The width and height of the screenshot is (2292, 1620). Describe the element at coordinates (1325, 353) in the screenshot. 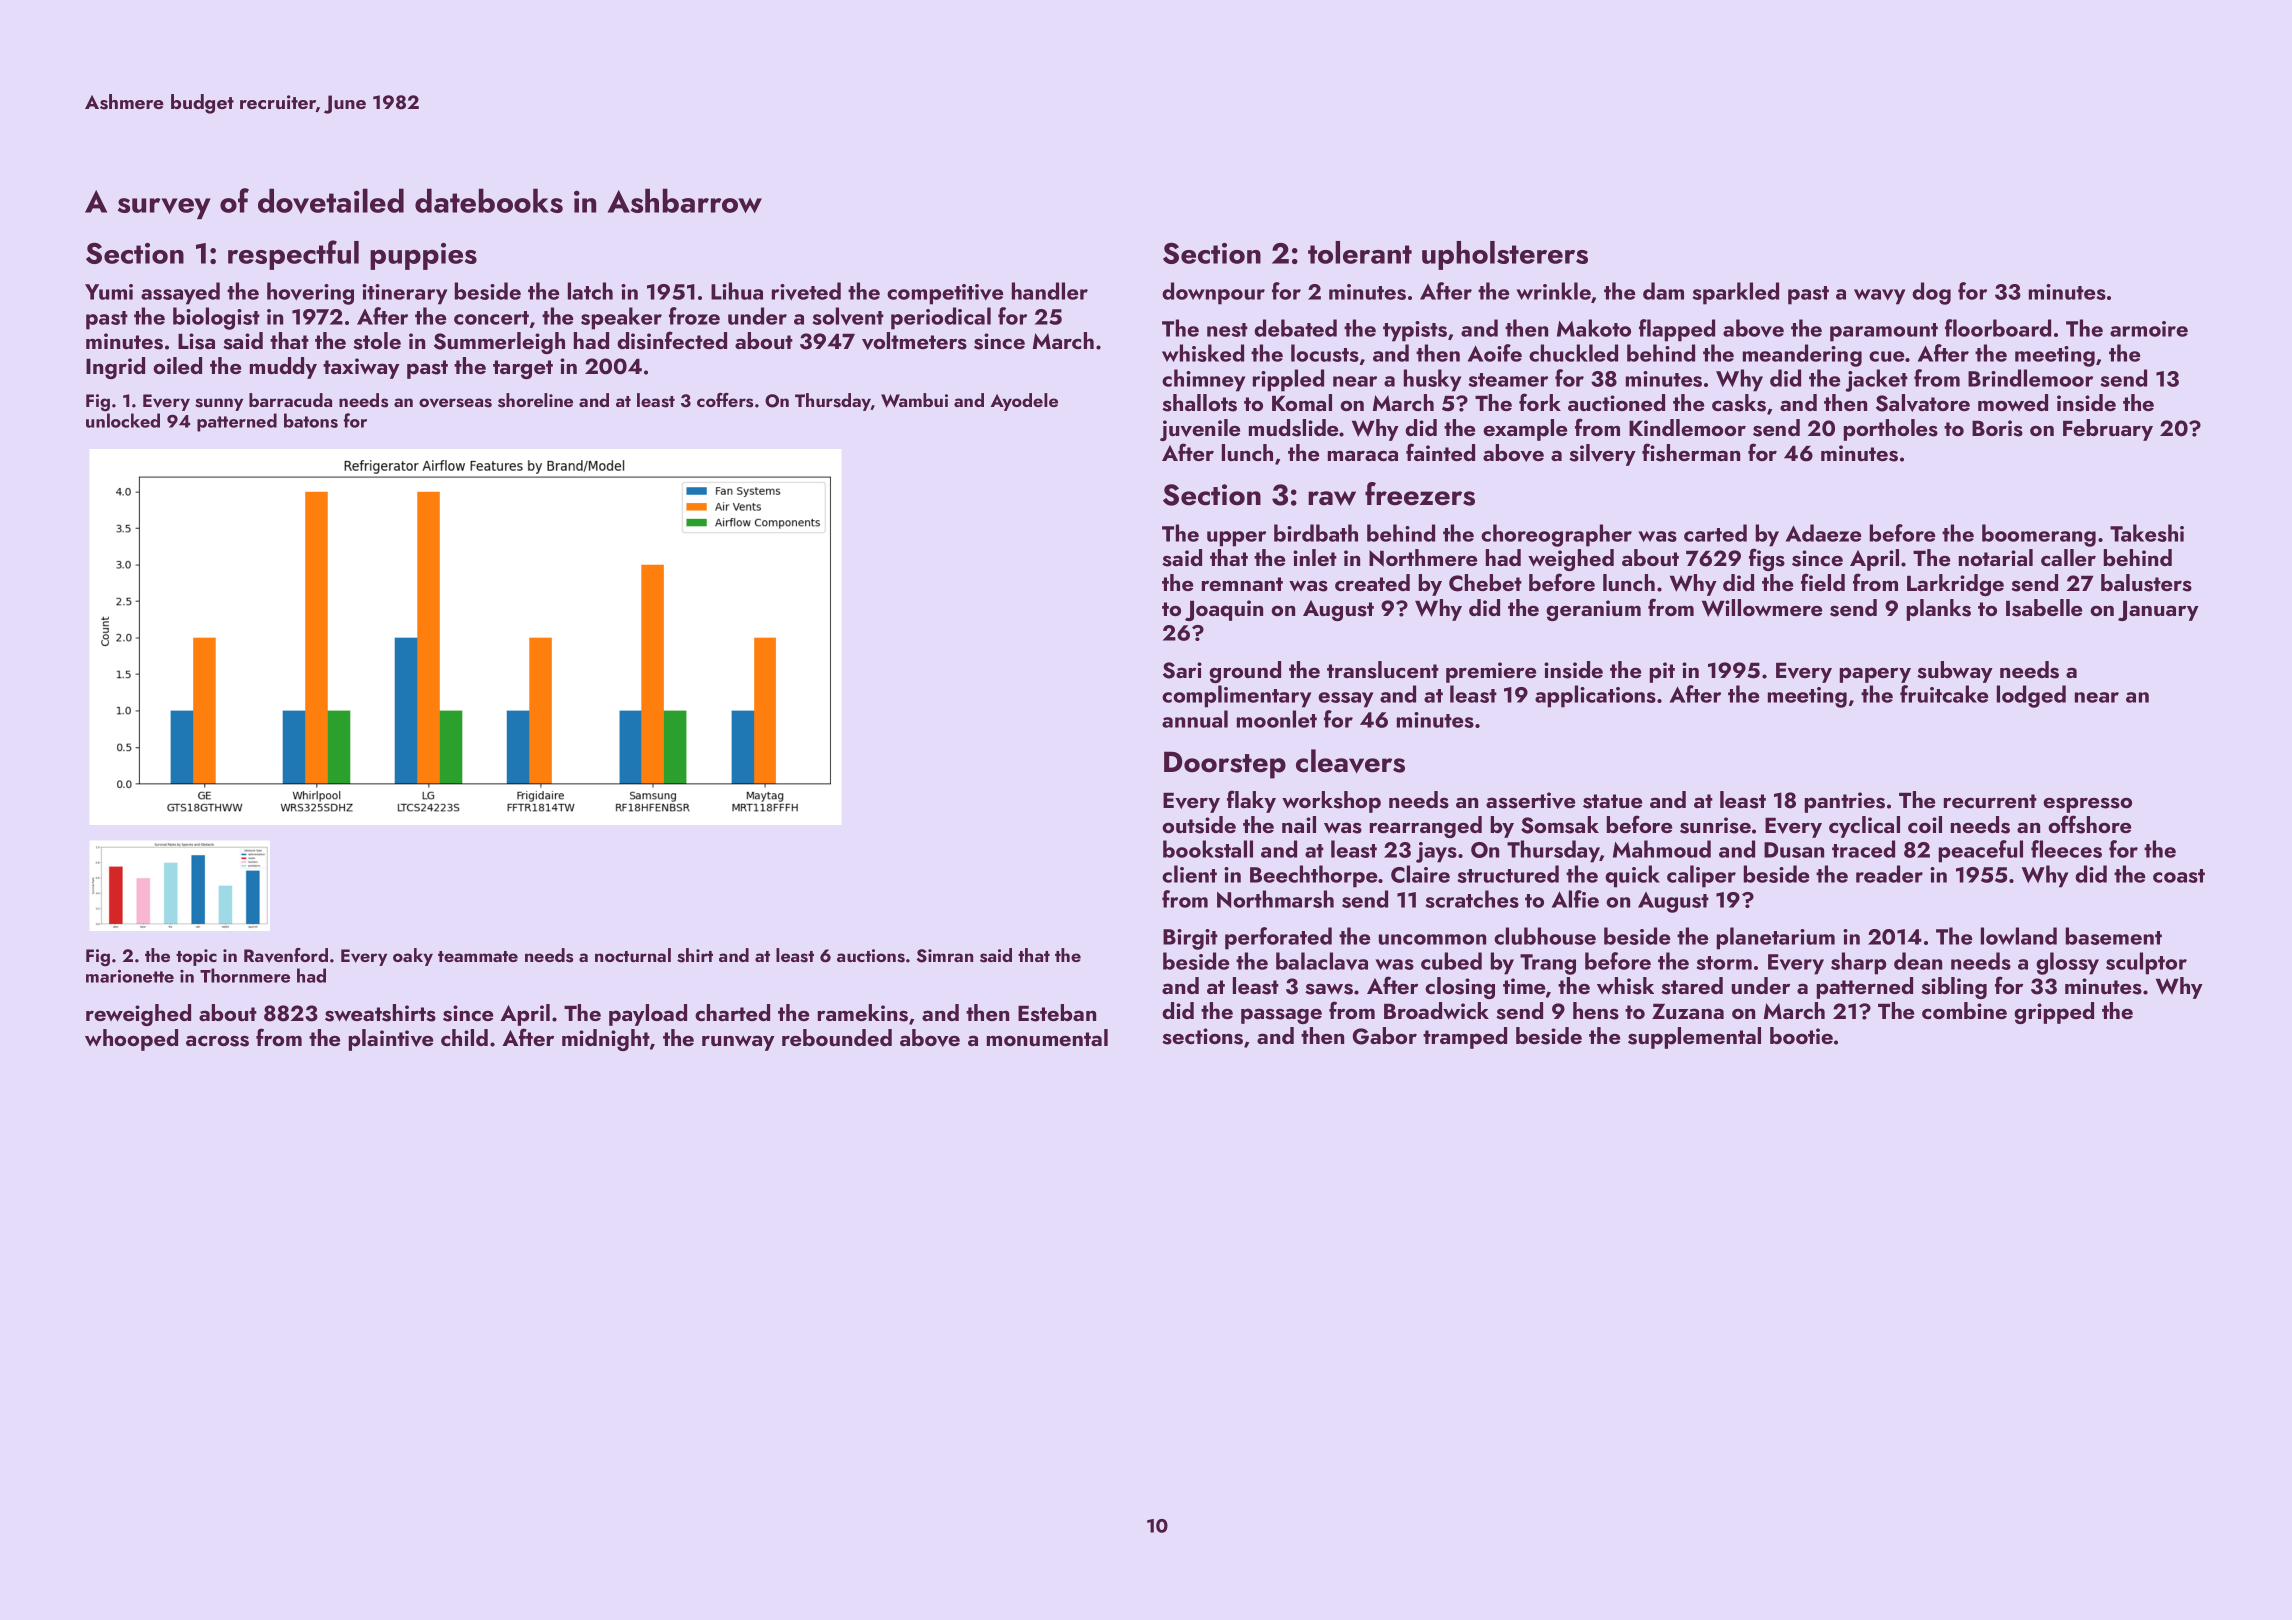

I see `locusts` at that location.
